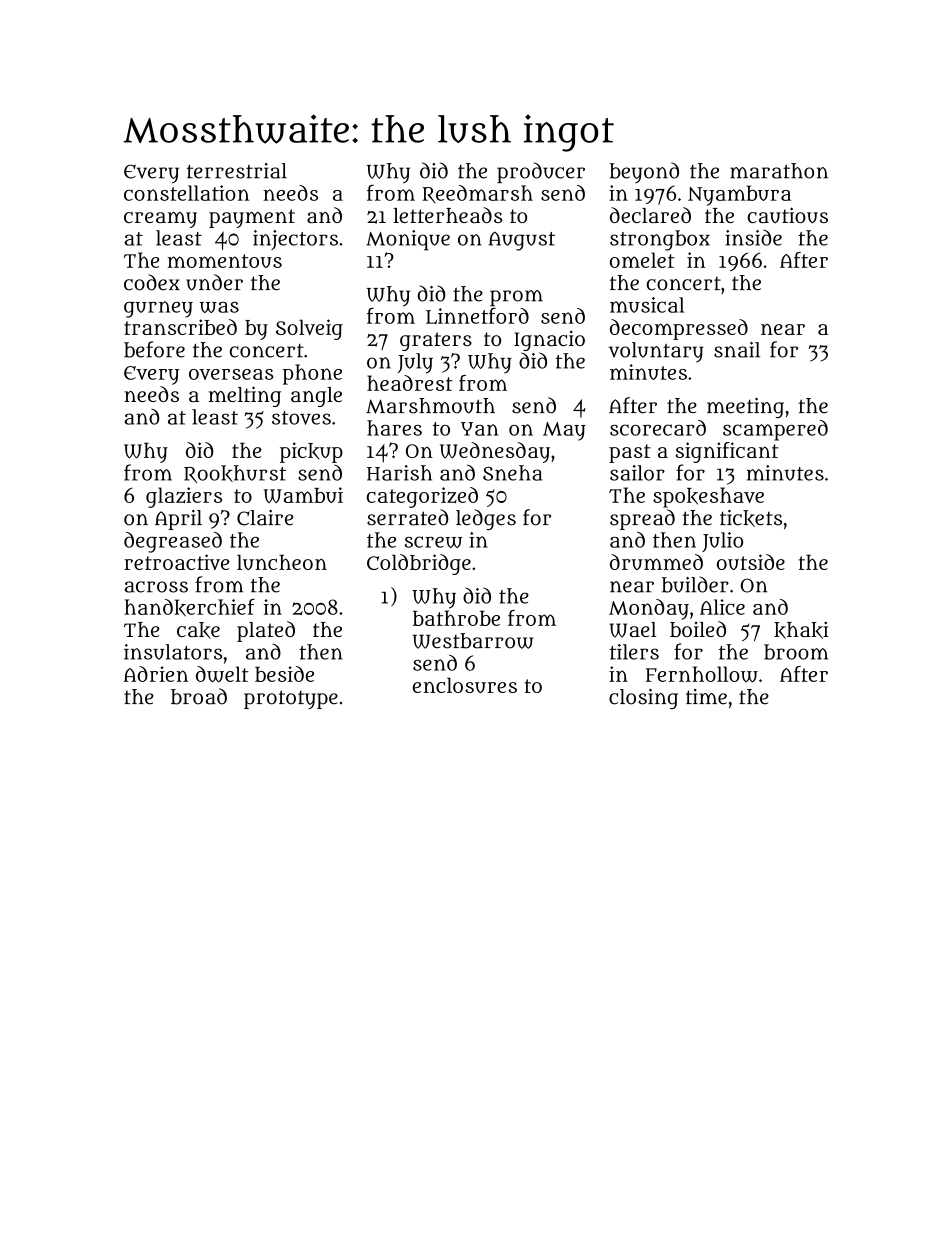 This document has height=1233, width=952. I want to click on sailor, so click(637, 473).
